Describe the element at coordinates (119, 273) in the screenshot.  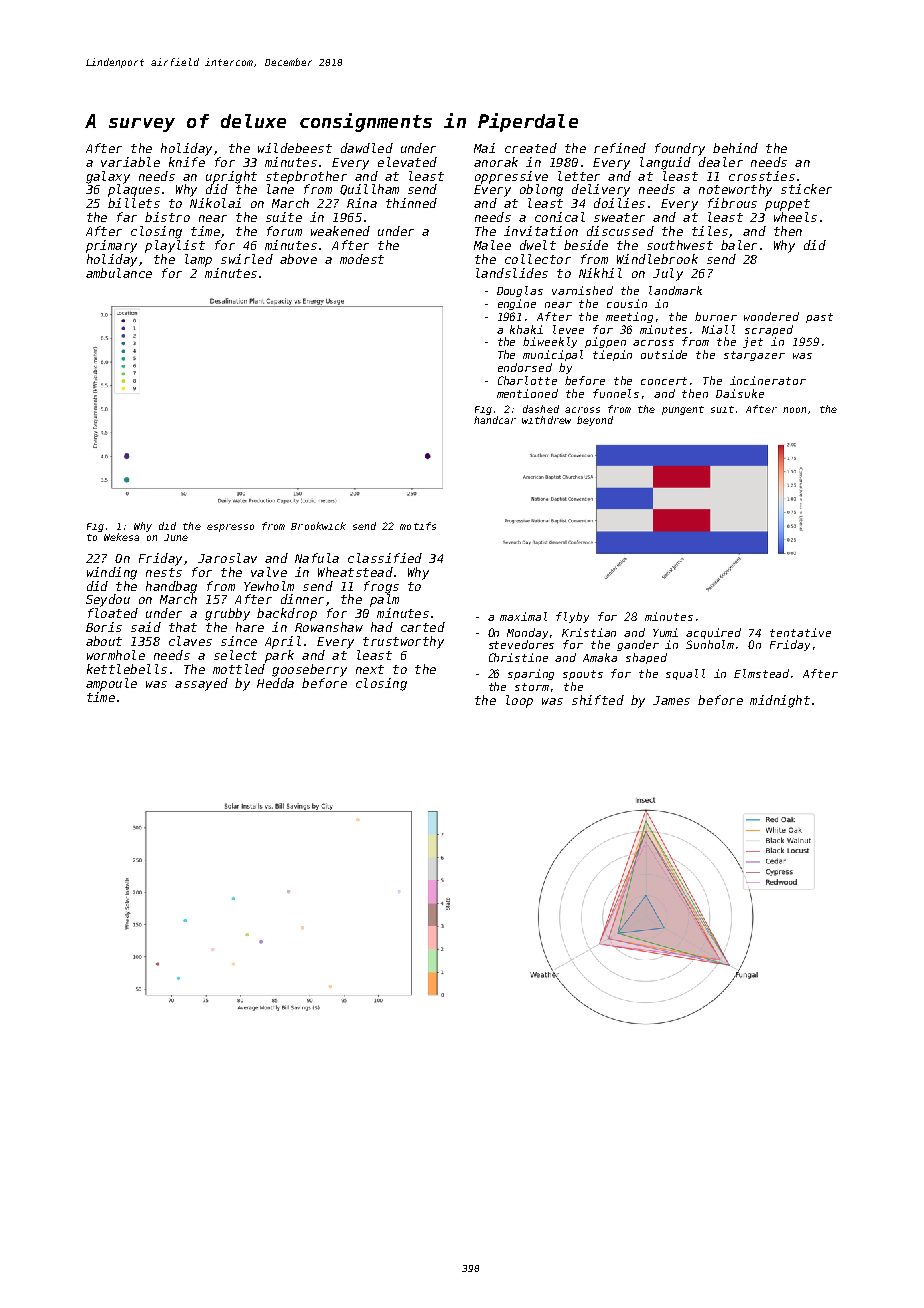
I see `ambulance` at that location.
